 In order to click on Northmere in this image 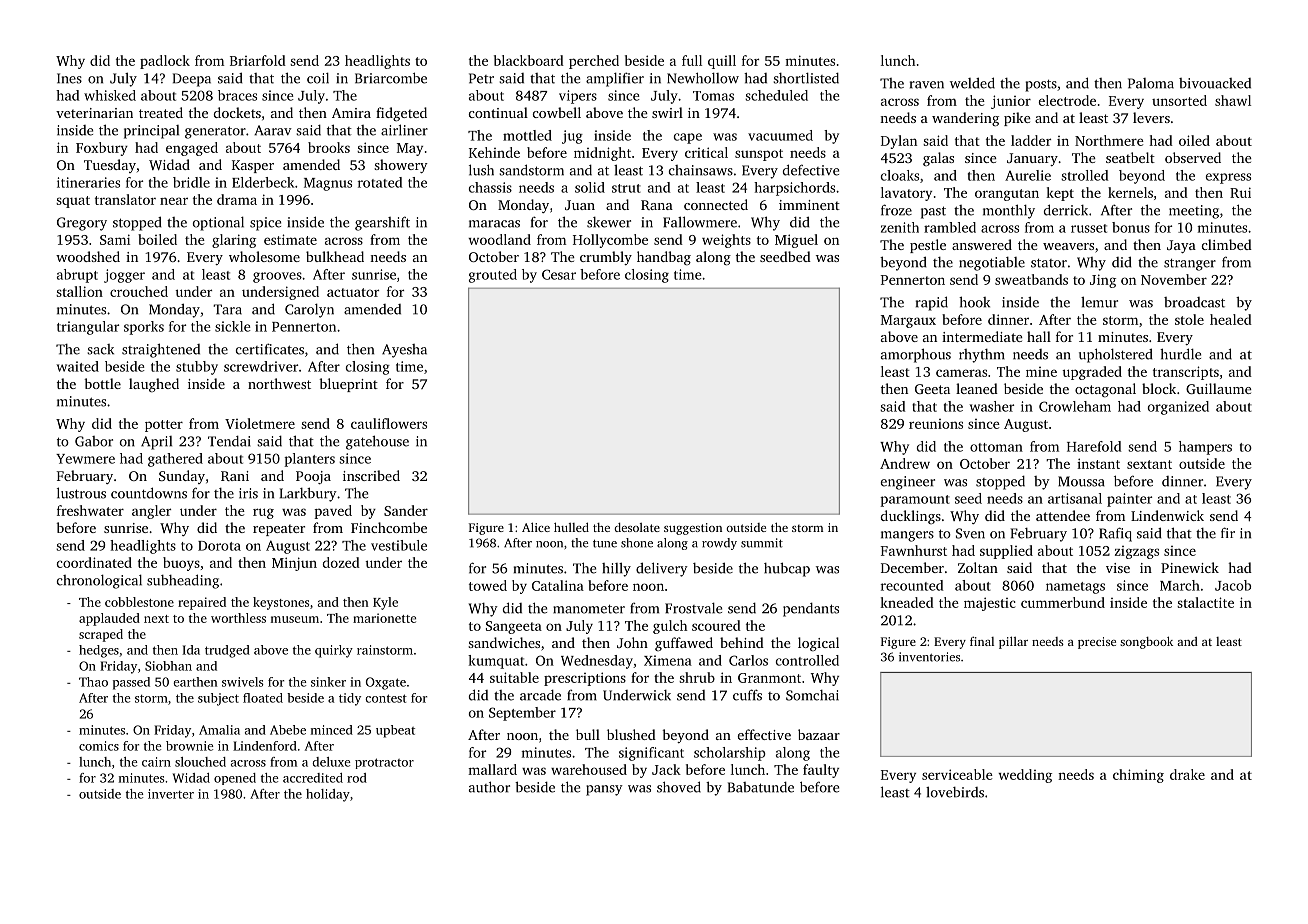, I will do `click(1109, 140)`.
